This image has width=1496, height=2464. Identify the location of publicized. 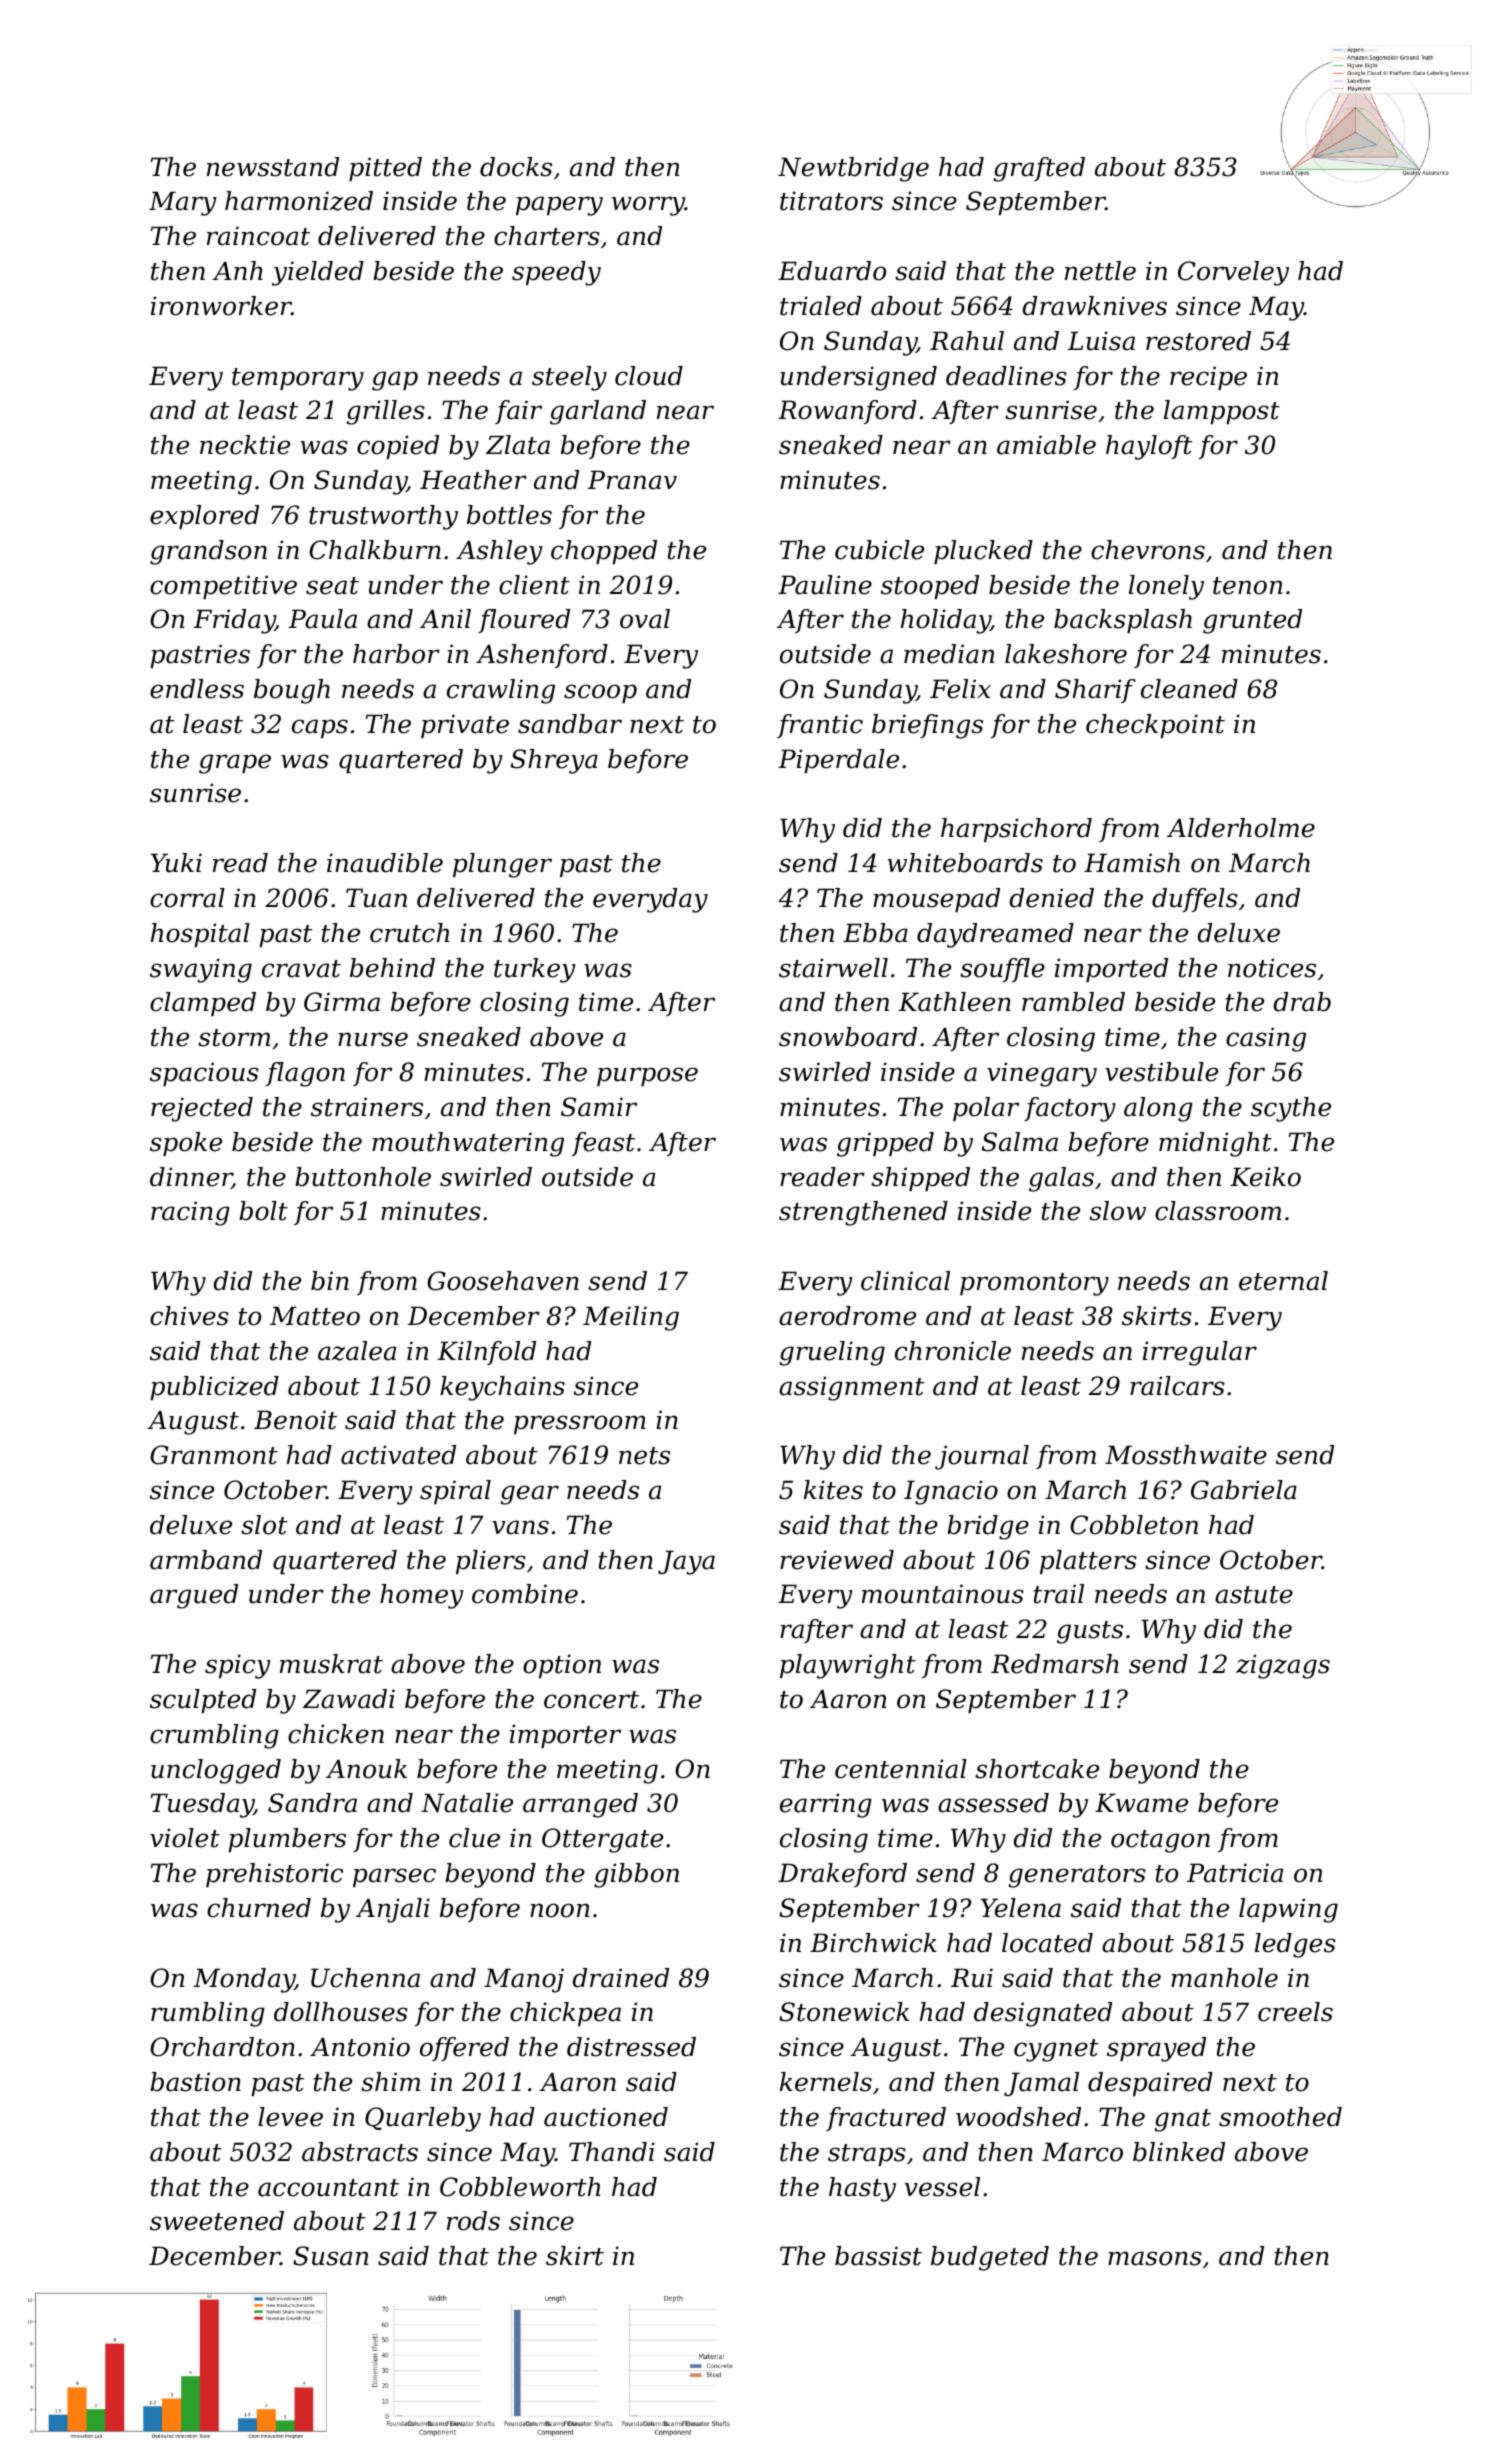
(214, 1388).
